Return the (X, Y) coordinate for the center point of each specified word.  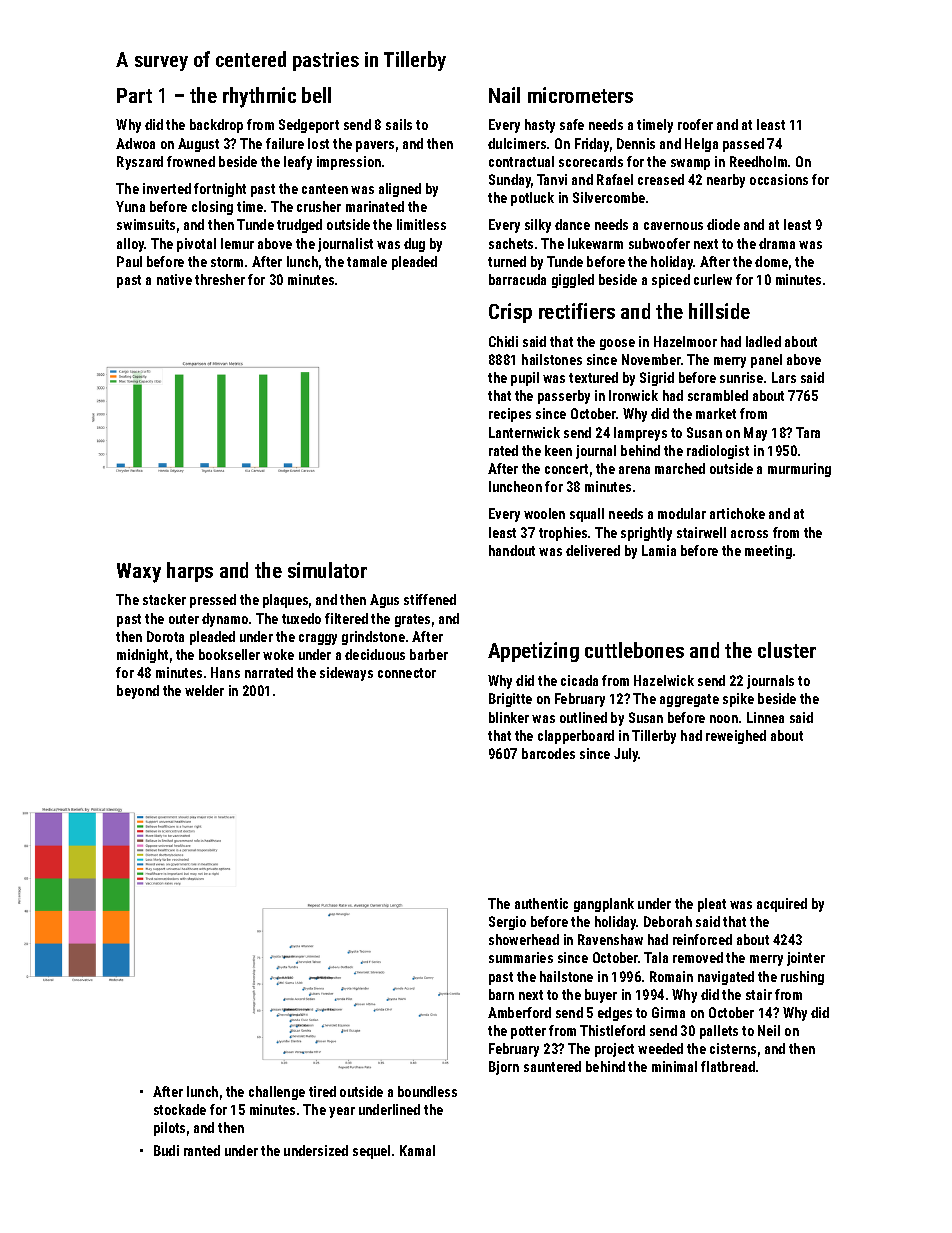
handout (512, 550)
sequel (371, 1152)
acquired (782, 905)
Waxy (139, 573)
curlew (713, 279)
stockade (180, 1109)
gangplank (604, 905)
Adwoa (135, 143)
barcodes (548, 753)
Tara (808, 432)
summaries (521, 957)
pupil (525, 379)
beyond (138, 692)
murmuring (799, 470)
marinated (375, 206)
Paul (129, 261)
